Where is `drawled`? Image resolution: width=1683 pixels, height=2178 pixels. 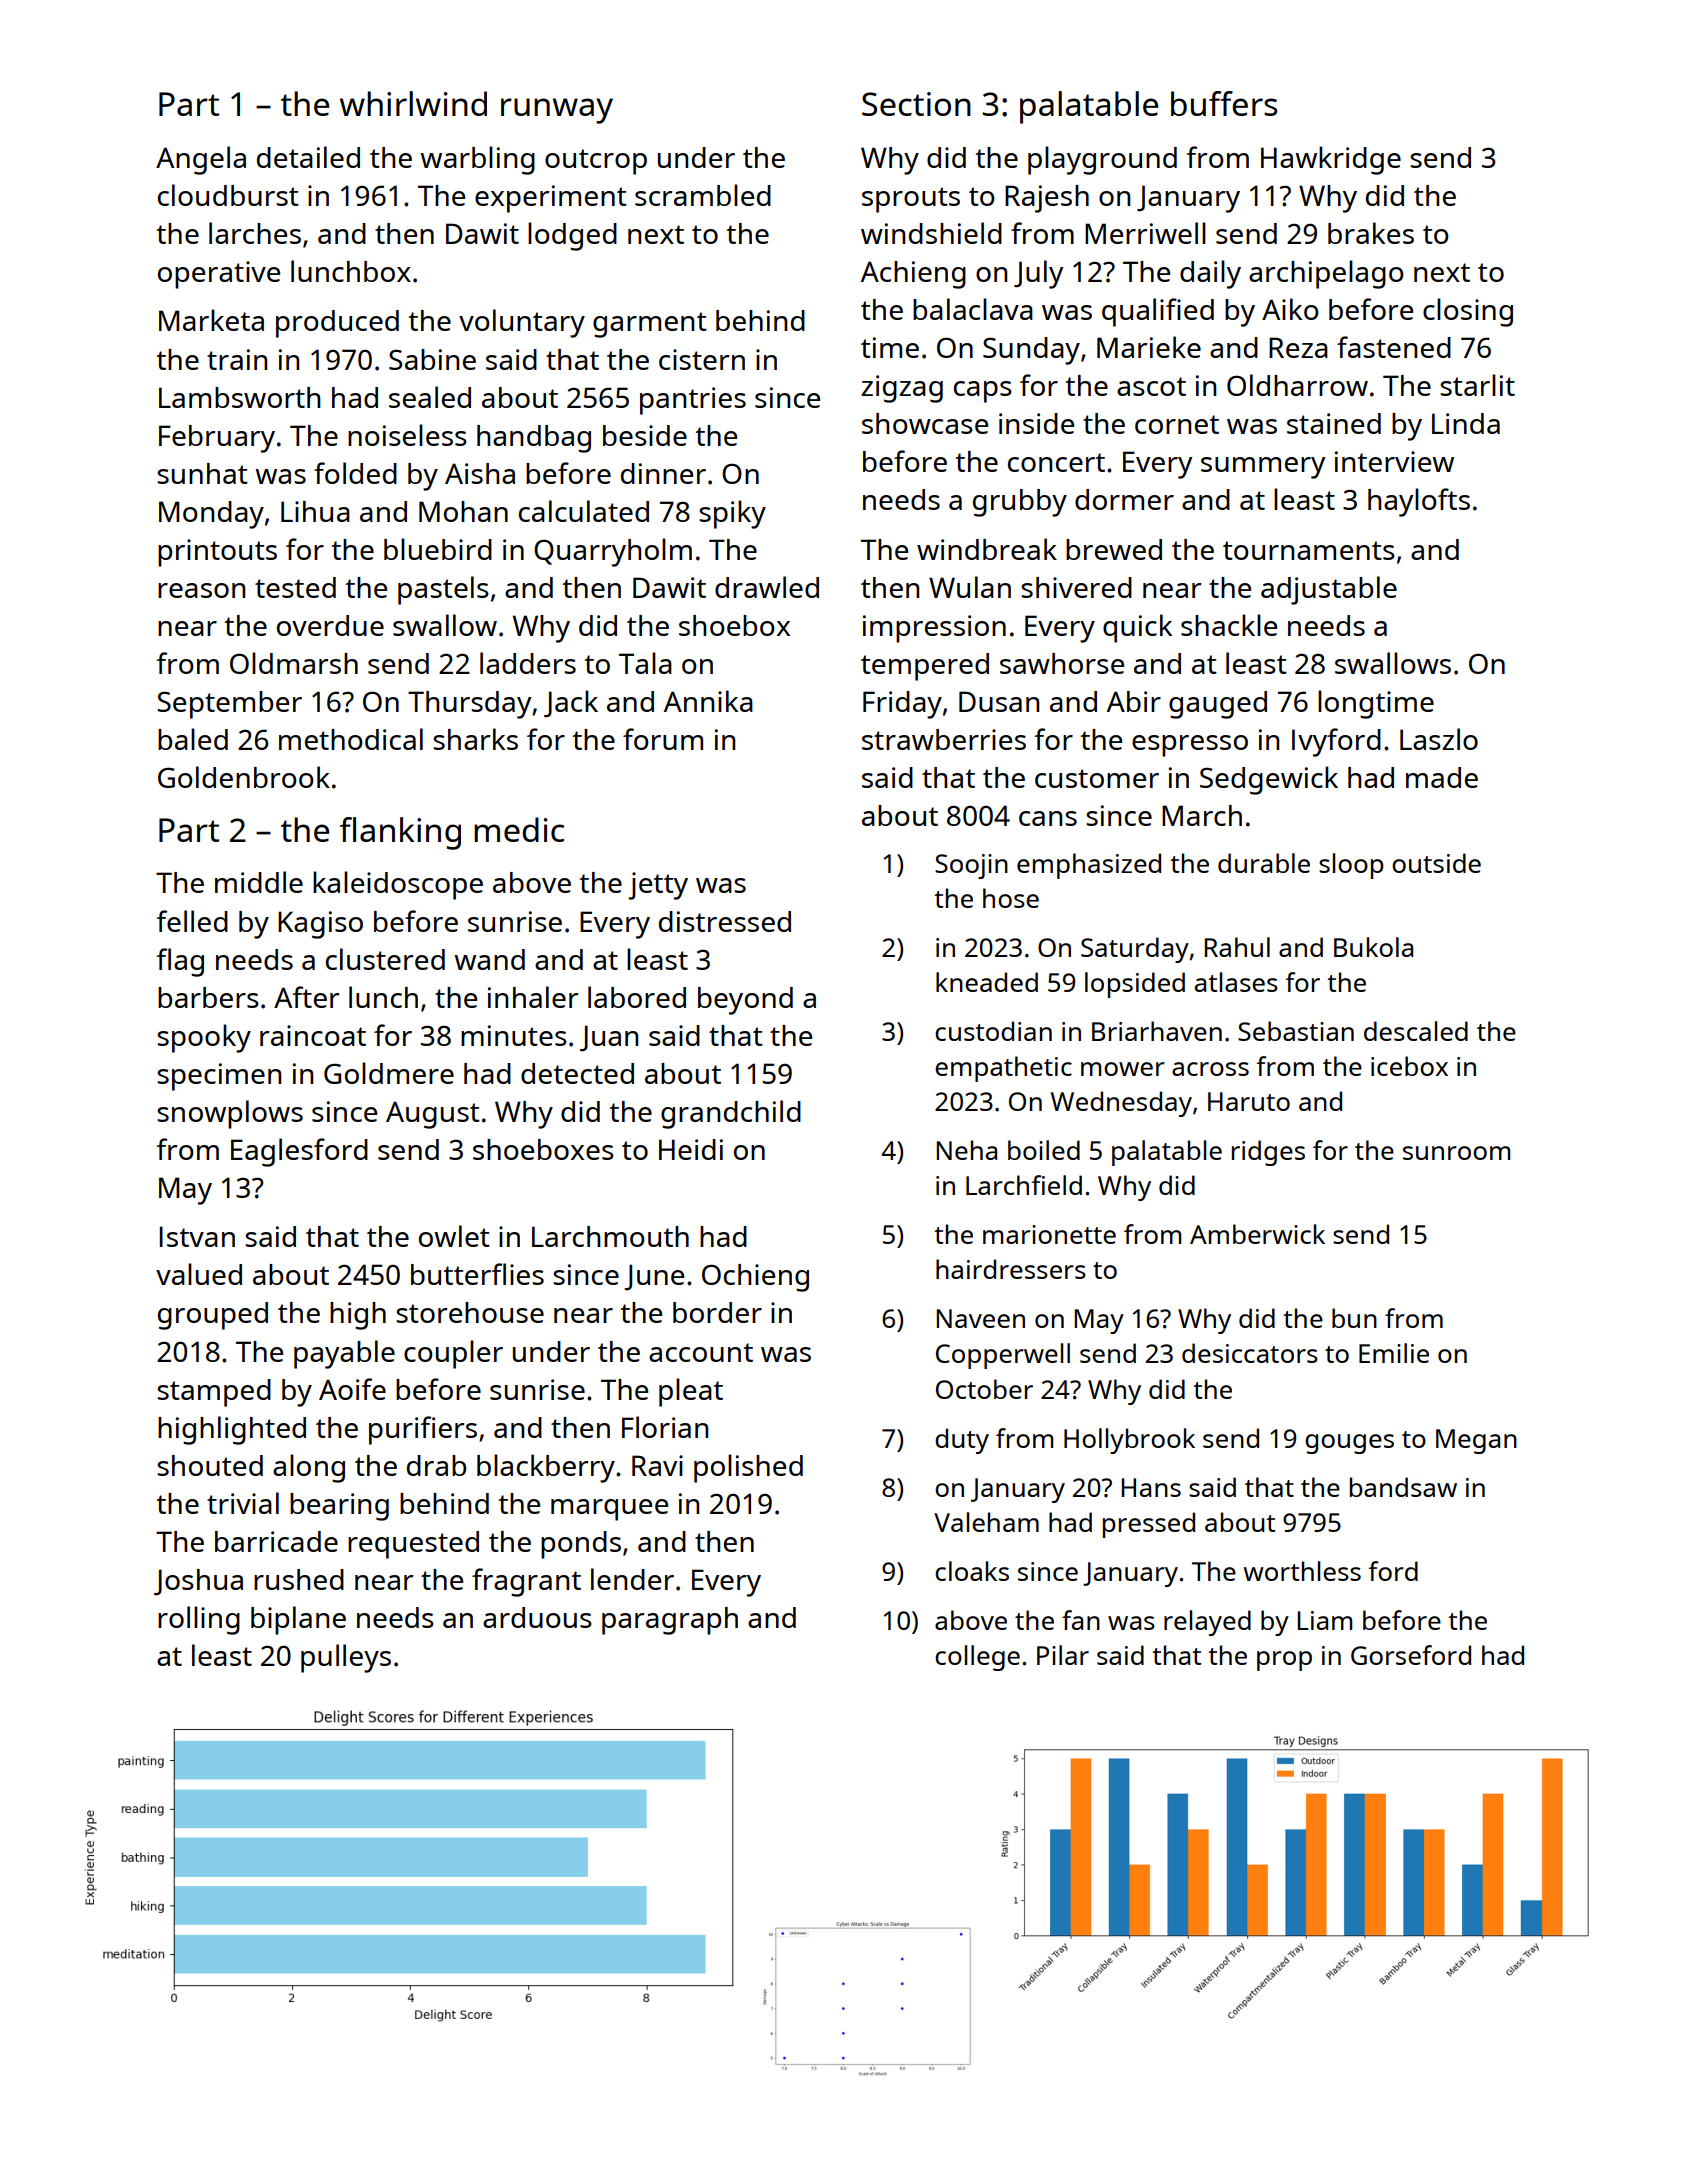 drawled is located at coordinates (767, 587).
